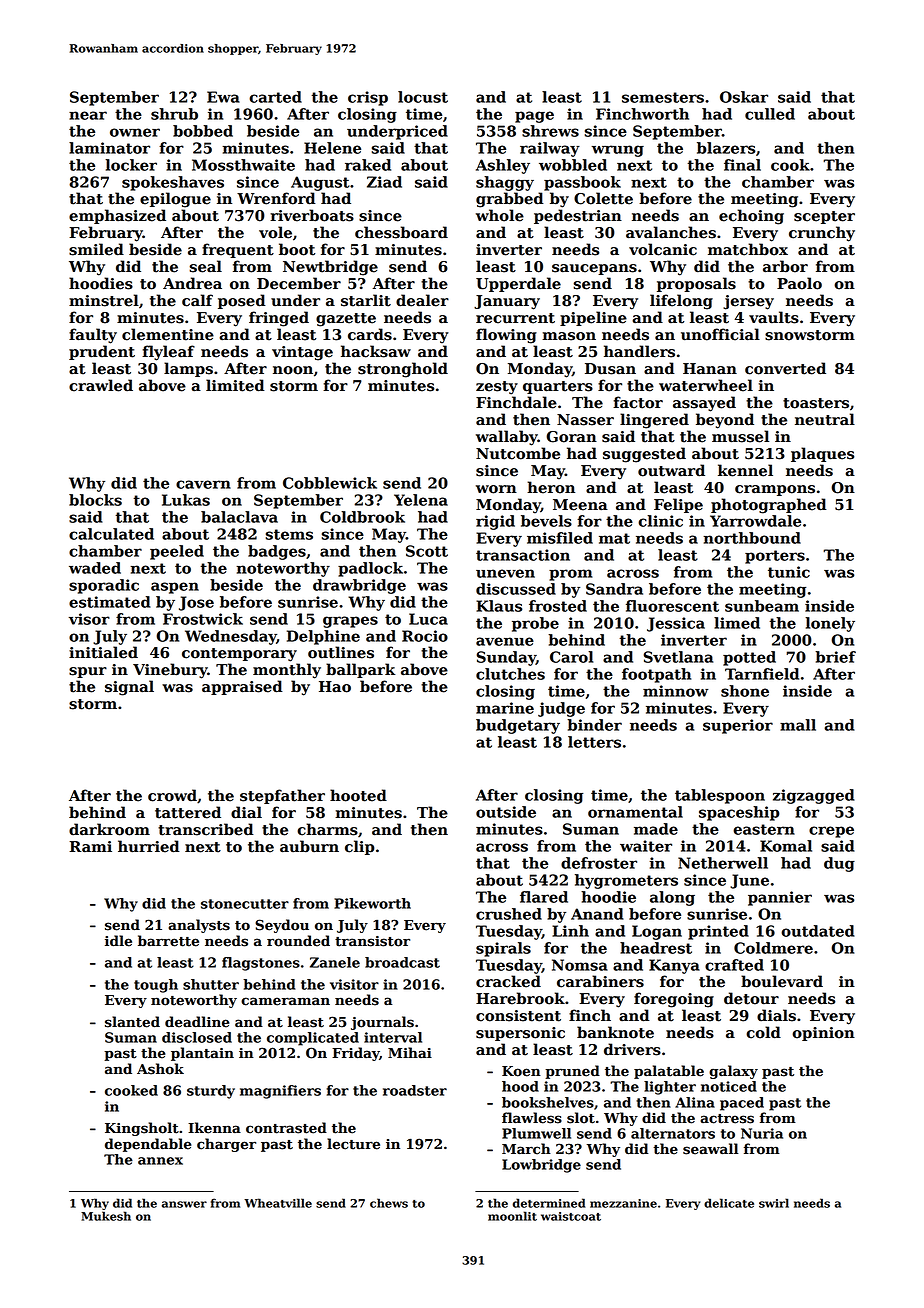 The image size is (924, 1308). Describe the element at coordinates (774, 1203) in the screenshot. I see `swirl` at that location.
